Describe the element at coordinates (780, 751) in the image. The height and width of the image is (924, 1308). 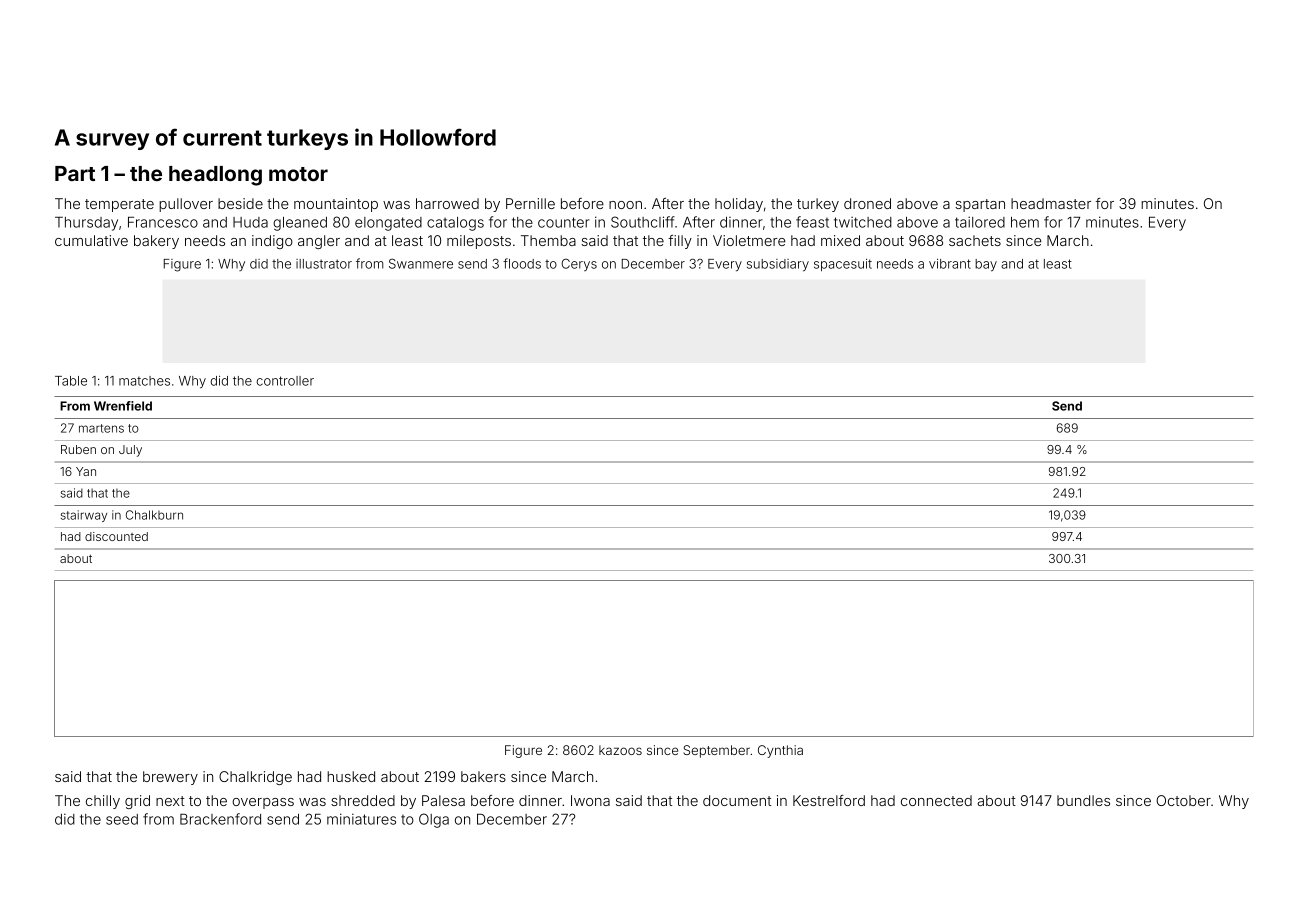
I see `Cynthia` at that location.
